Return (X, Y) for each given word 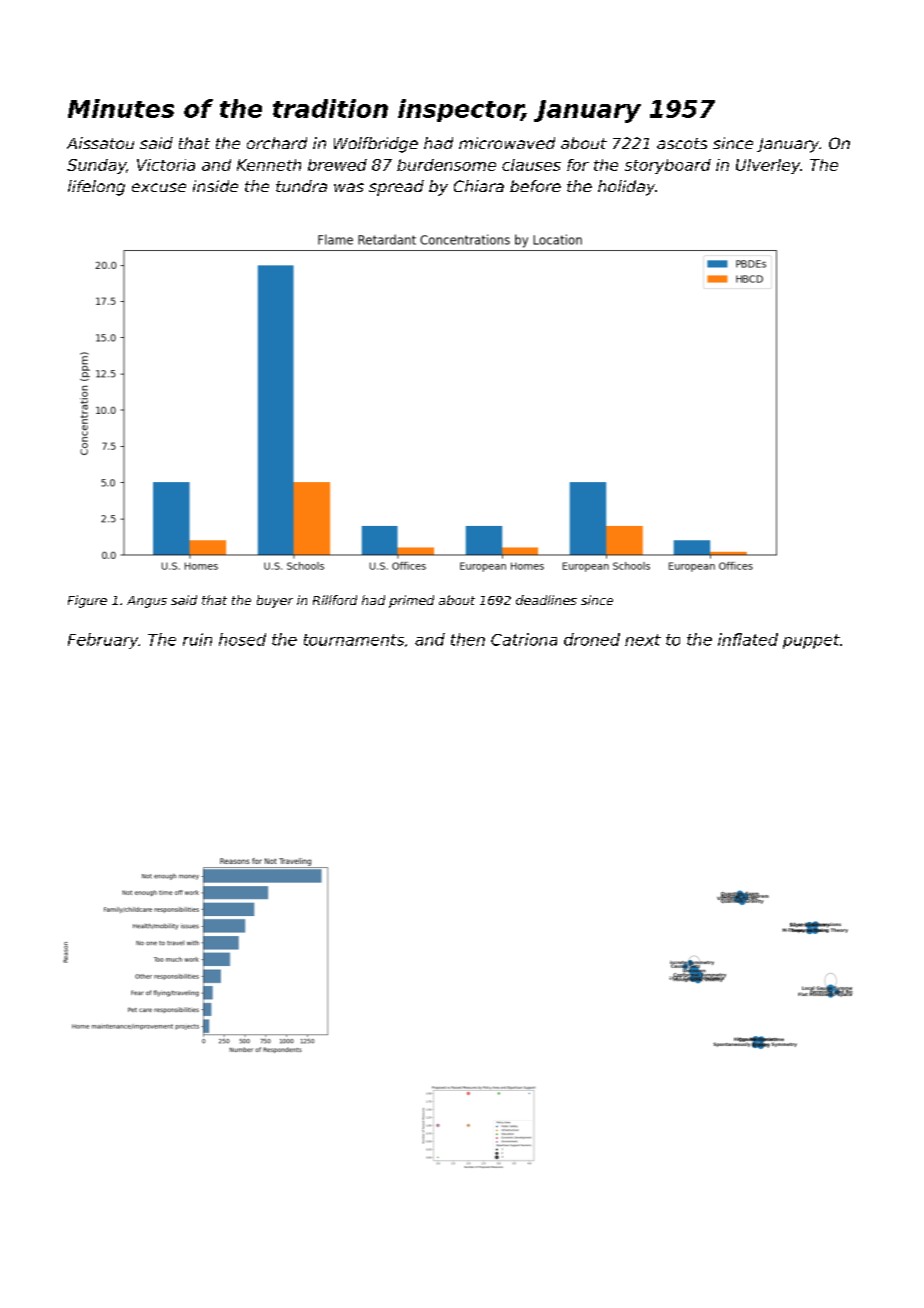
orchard (277, 143)
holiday (626, 188)
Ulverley (768, 166)
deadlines (546, 600)
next (643, 640)
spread (396, 188)
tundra (301, 186)
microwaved (507, 143)
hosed (242, 639)
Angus (147, 602)
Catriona (524, 639)
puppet (811, 641)
